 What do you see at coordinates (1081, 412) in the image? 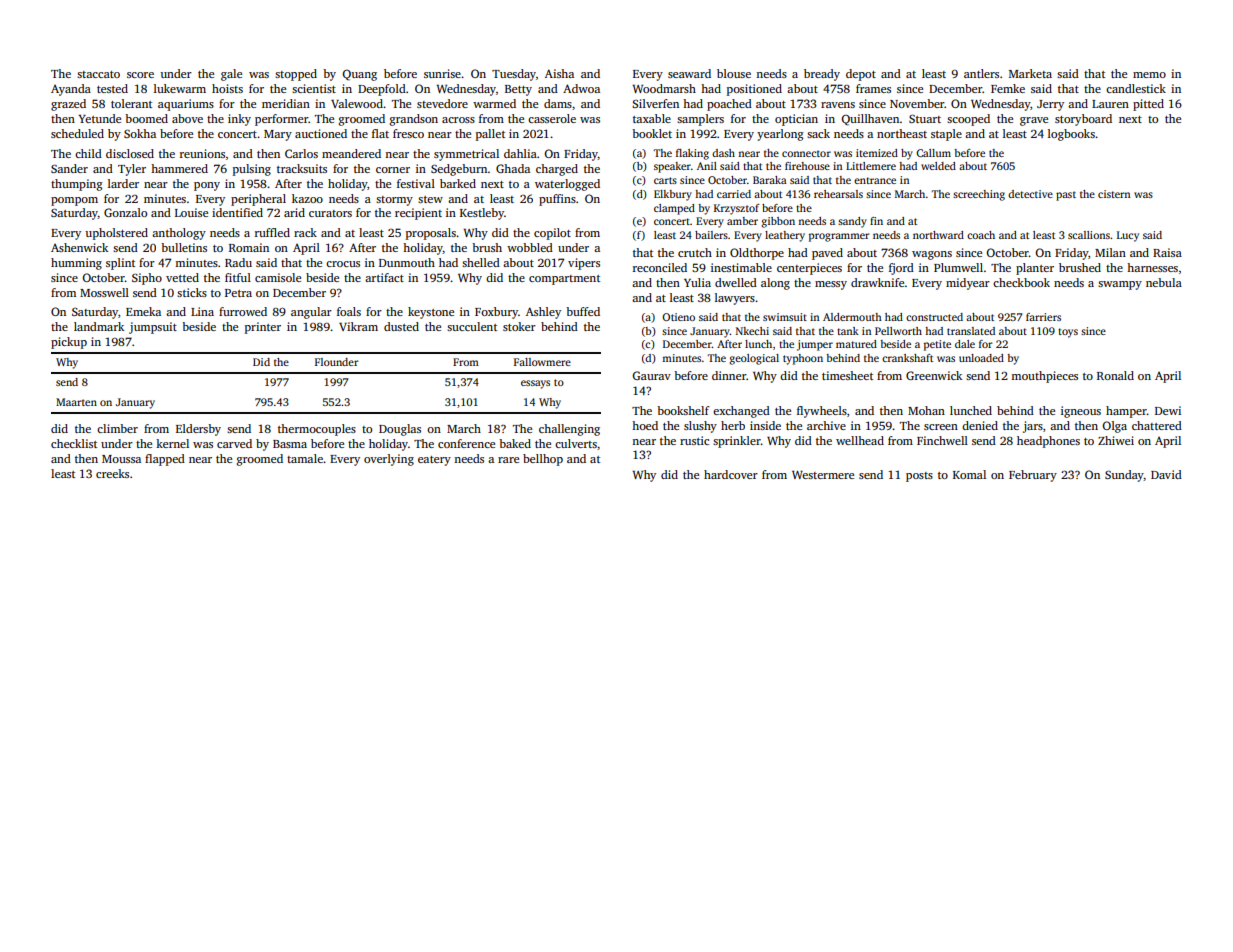
I see `igneous` at bounding box center [1081, 412].
